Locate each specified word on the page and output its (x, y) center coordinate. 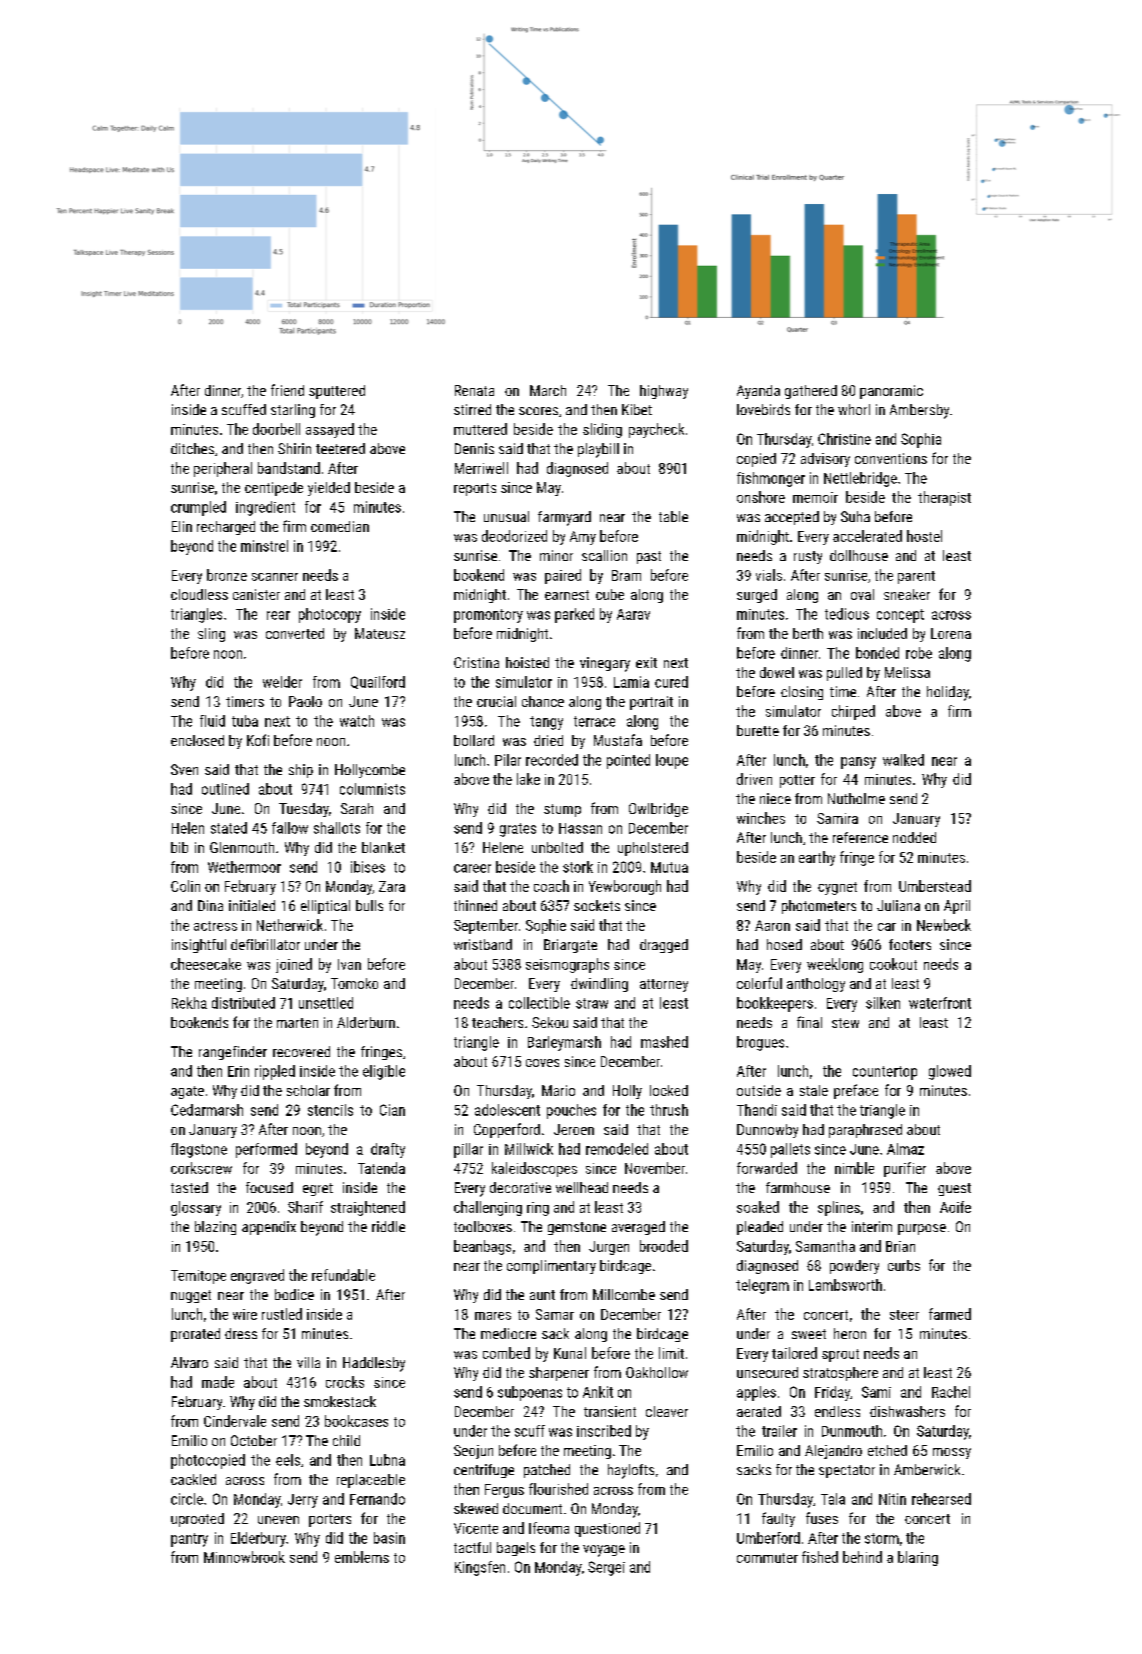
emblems (362, 1557)
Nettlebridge (860, 479)
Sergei (606, 1568)
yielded (329, 489)
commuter (767, 1558)
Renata (474, 390)
